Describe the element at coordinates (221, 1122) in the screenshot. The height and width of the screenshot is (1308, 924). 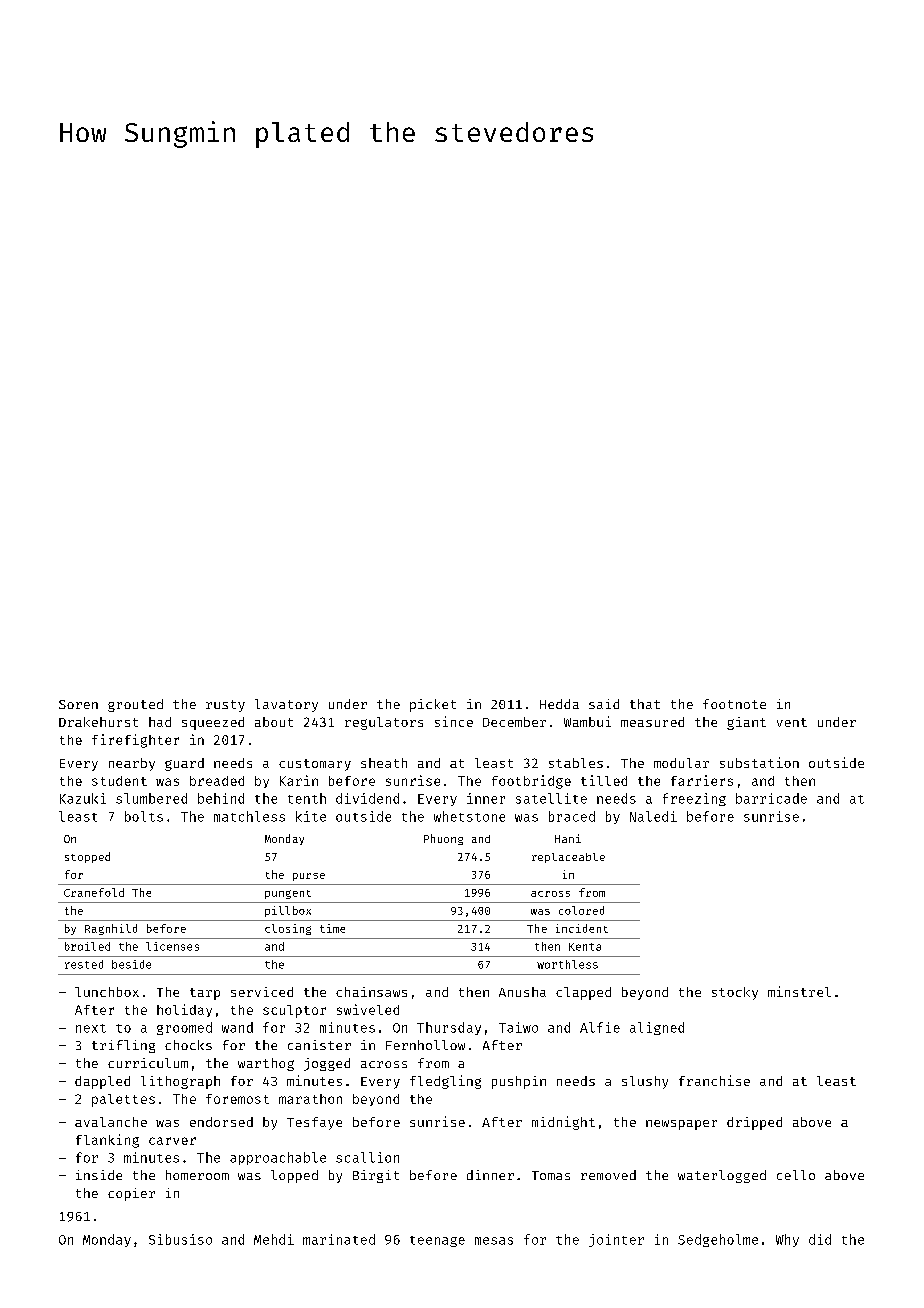
I see `endorsed` at that location.
